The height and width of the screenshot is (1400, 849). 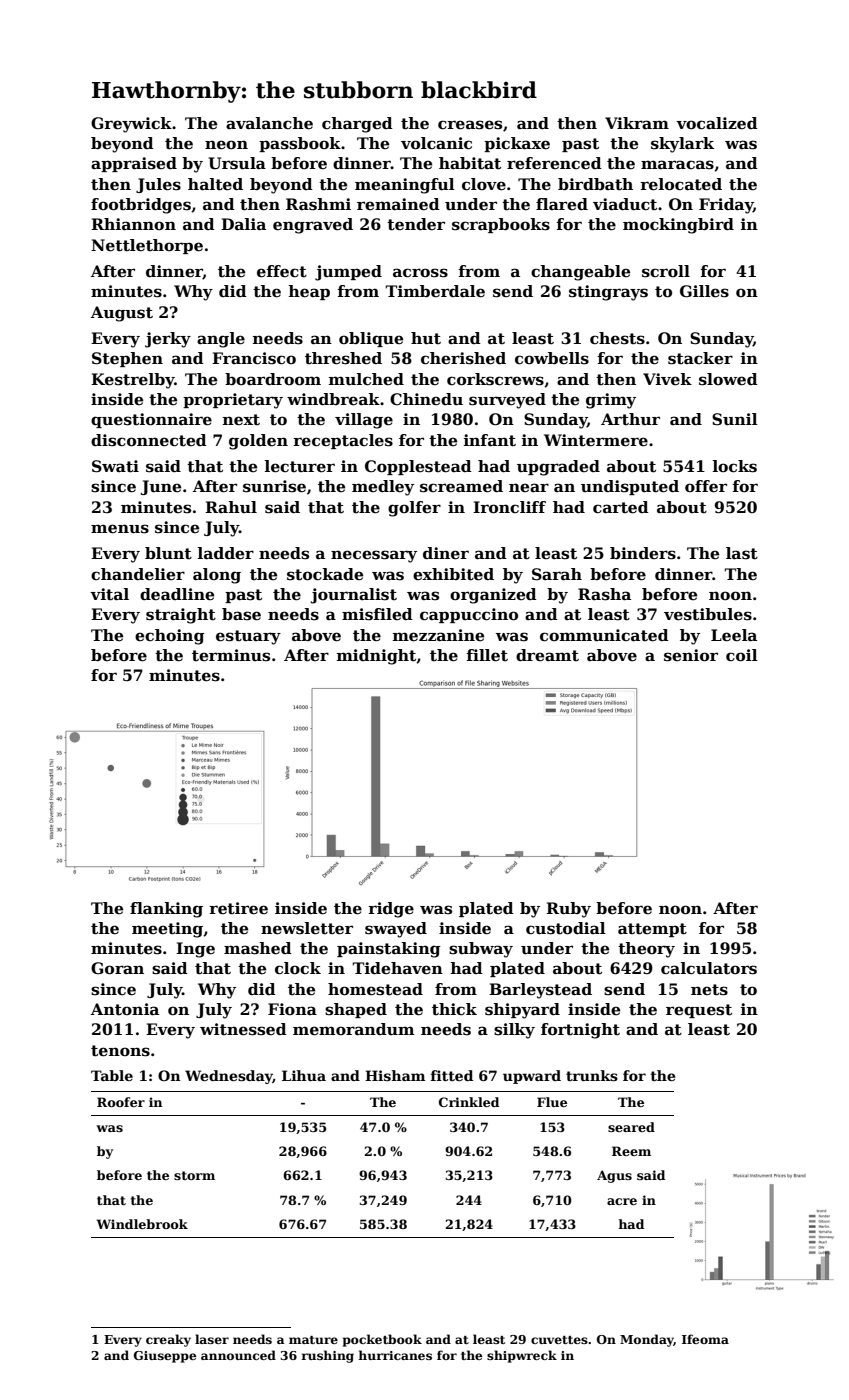 What do you see at coordinates (238, 908) in the screenshot?
I see `retiree` at bounding box center [238, 908].
